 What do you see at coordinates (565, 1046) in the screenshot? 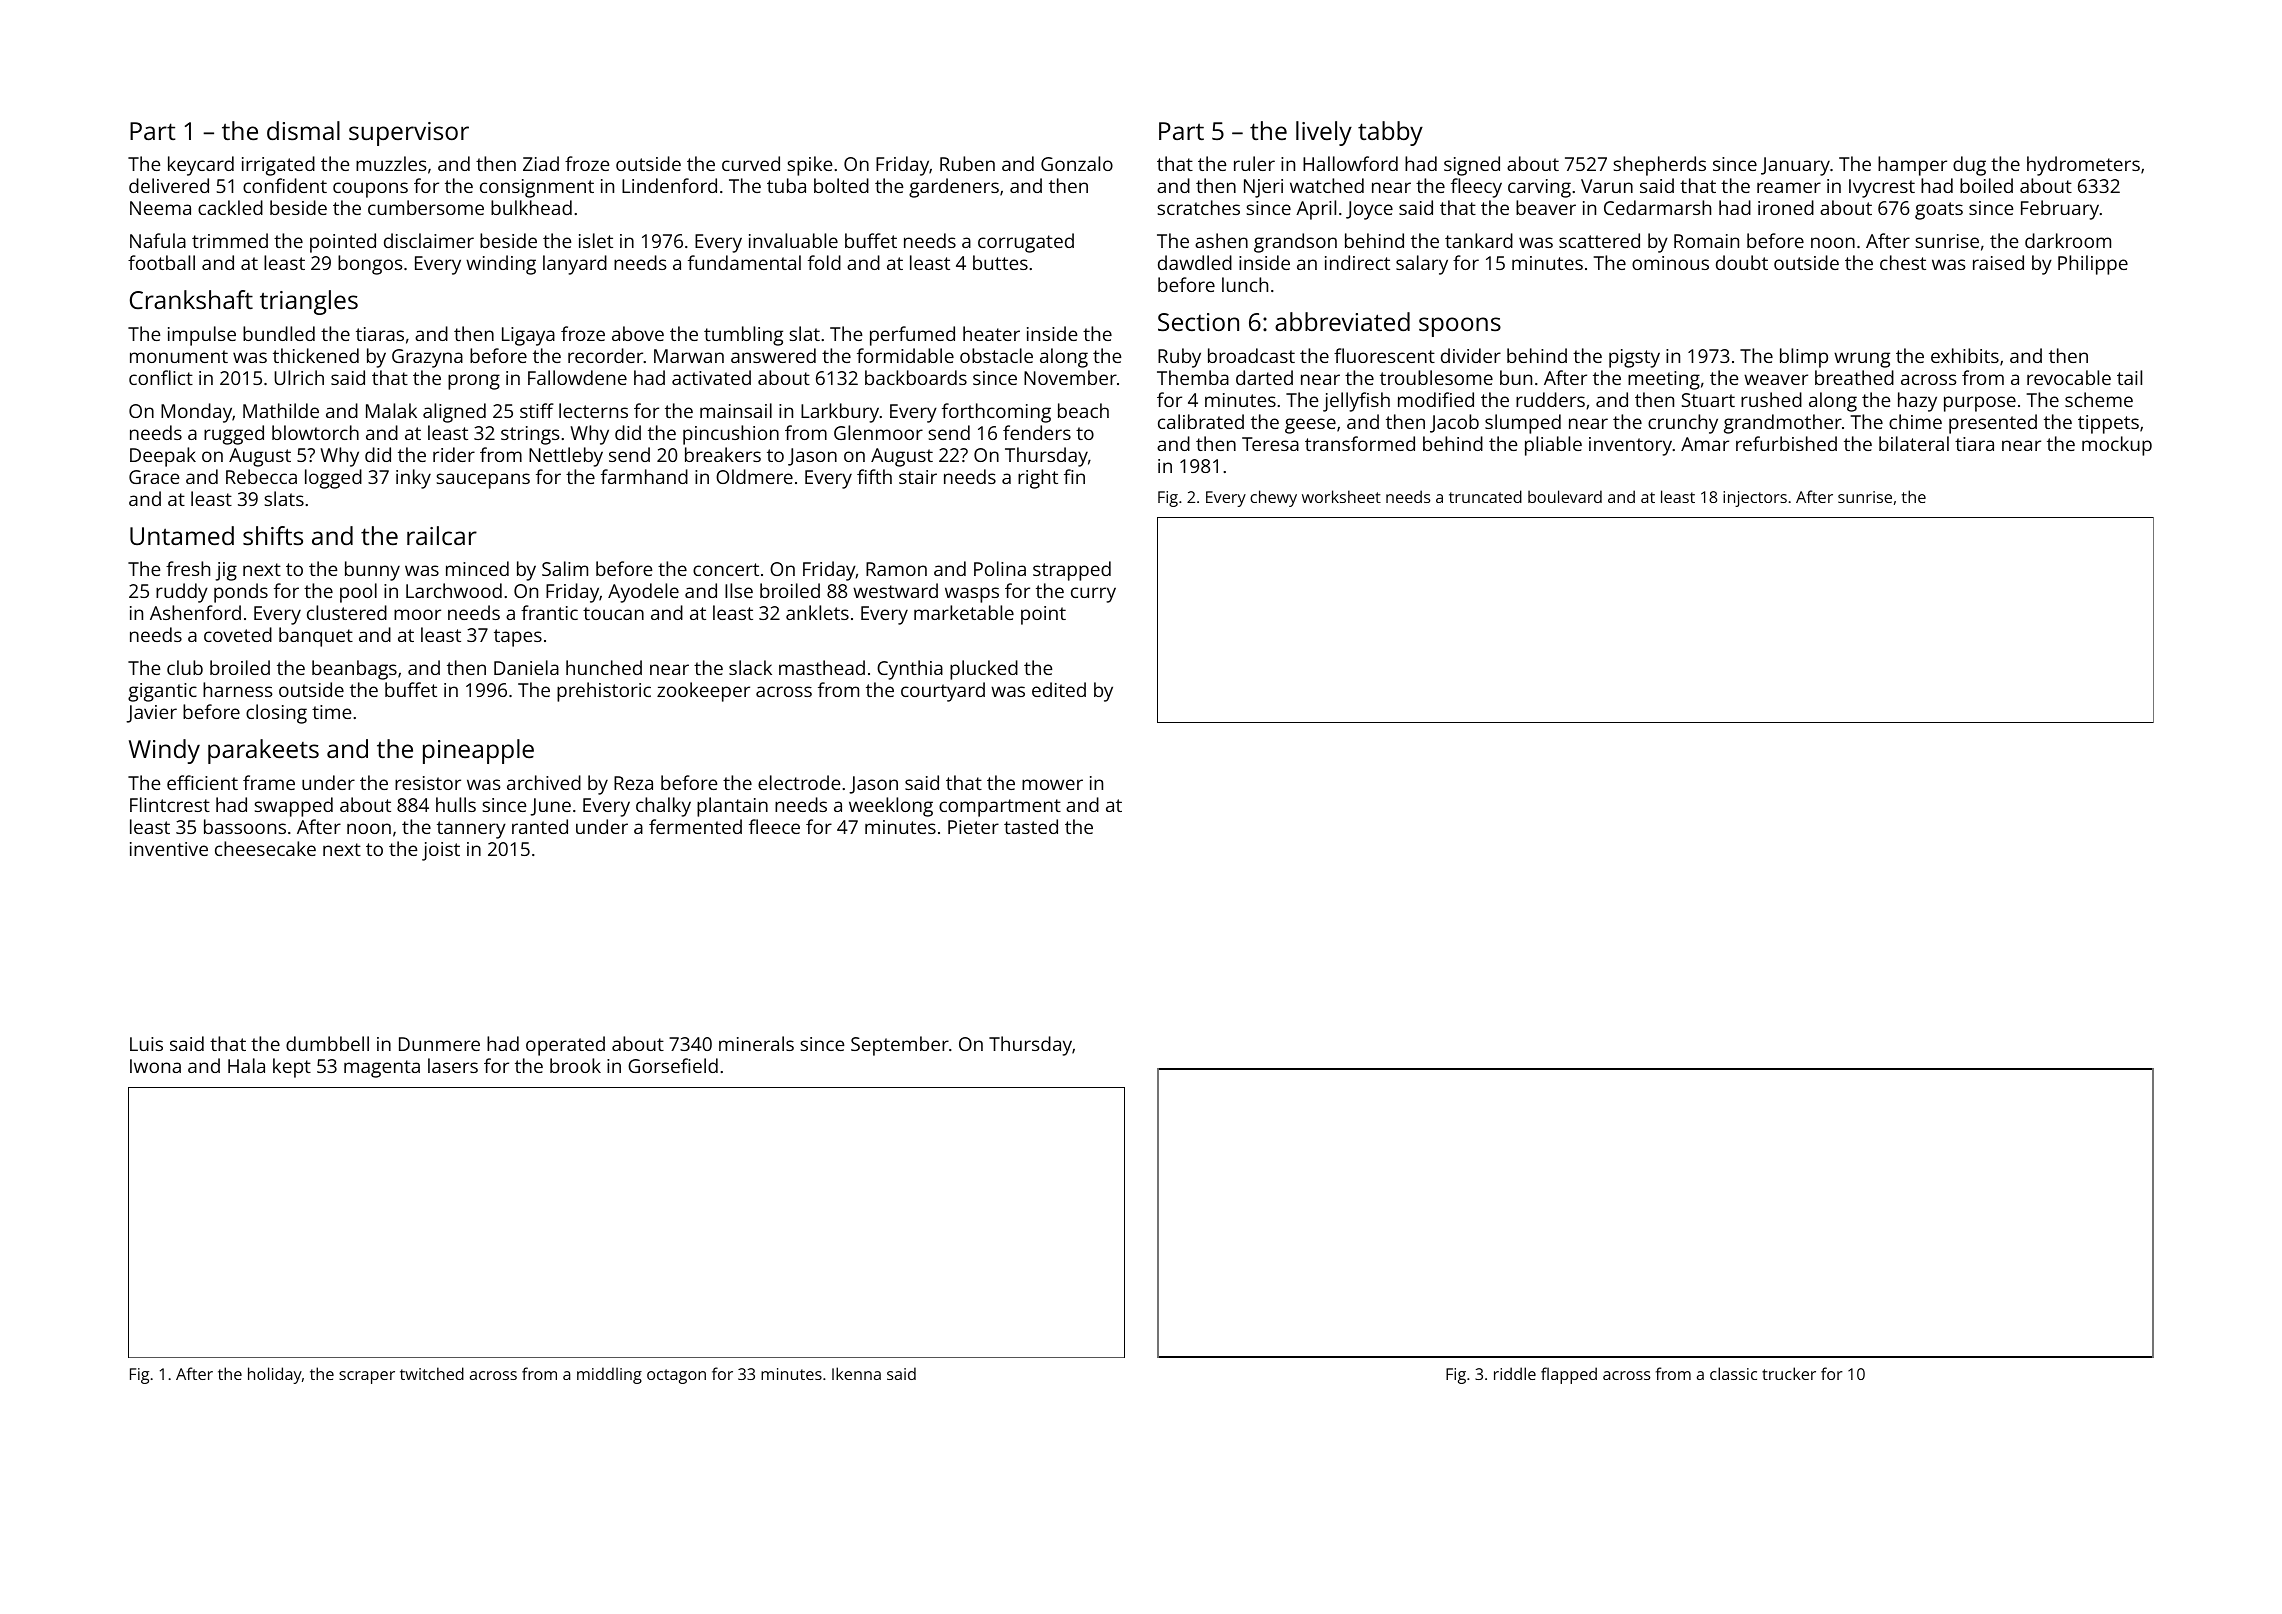
I see `operated` at bounding box center [565, 1046].
